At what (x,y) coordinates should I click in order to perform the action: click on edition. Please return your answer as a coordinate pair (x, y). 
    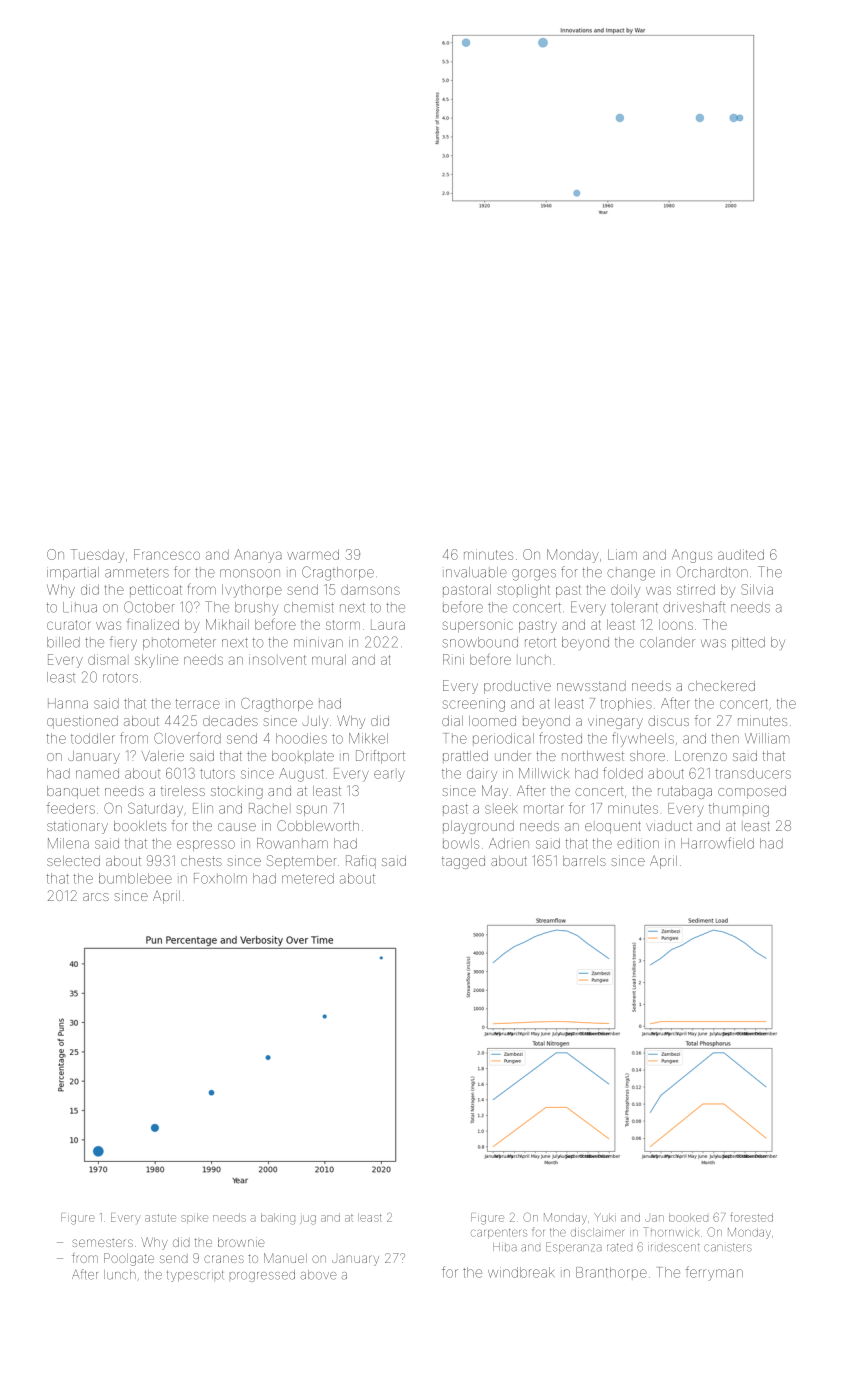
    Looking at the image, I should click on (638, 843).
